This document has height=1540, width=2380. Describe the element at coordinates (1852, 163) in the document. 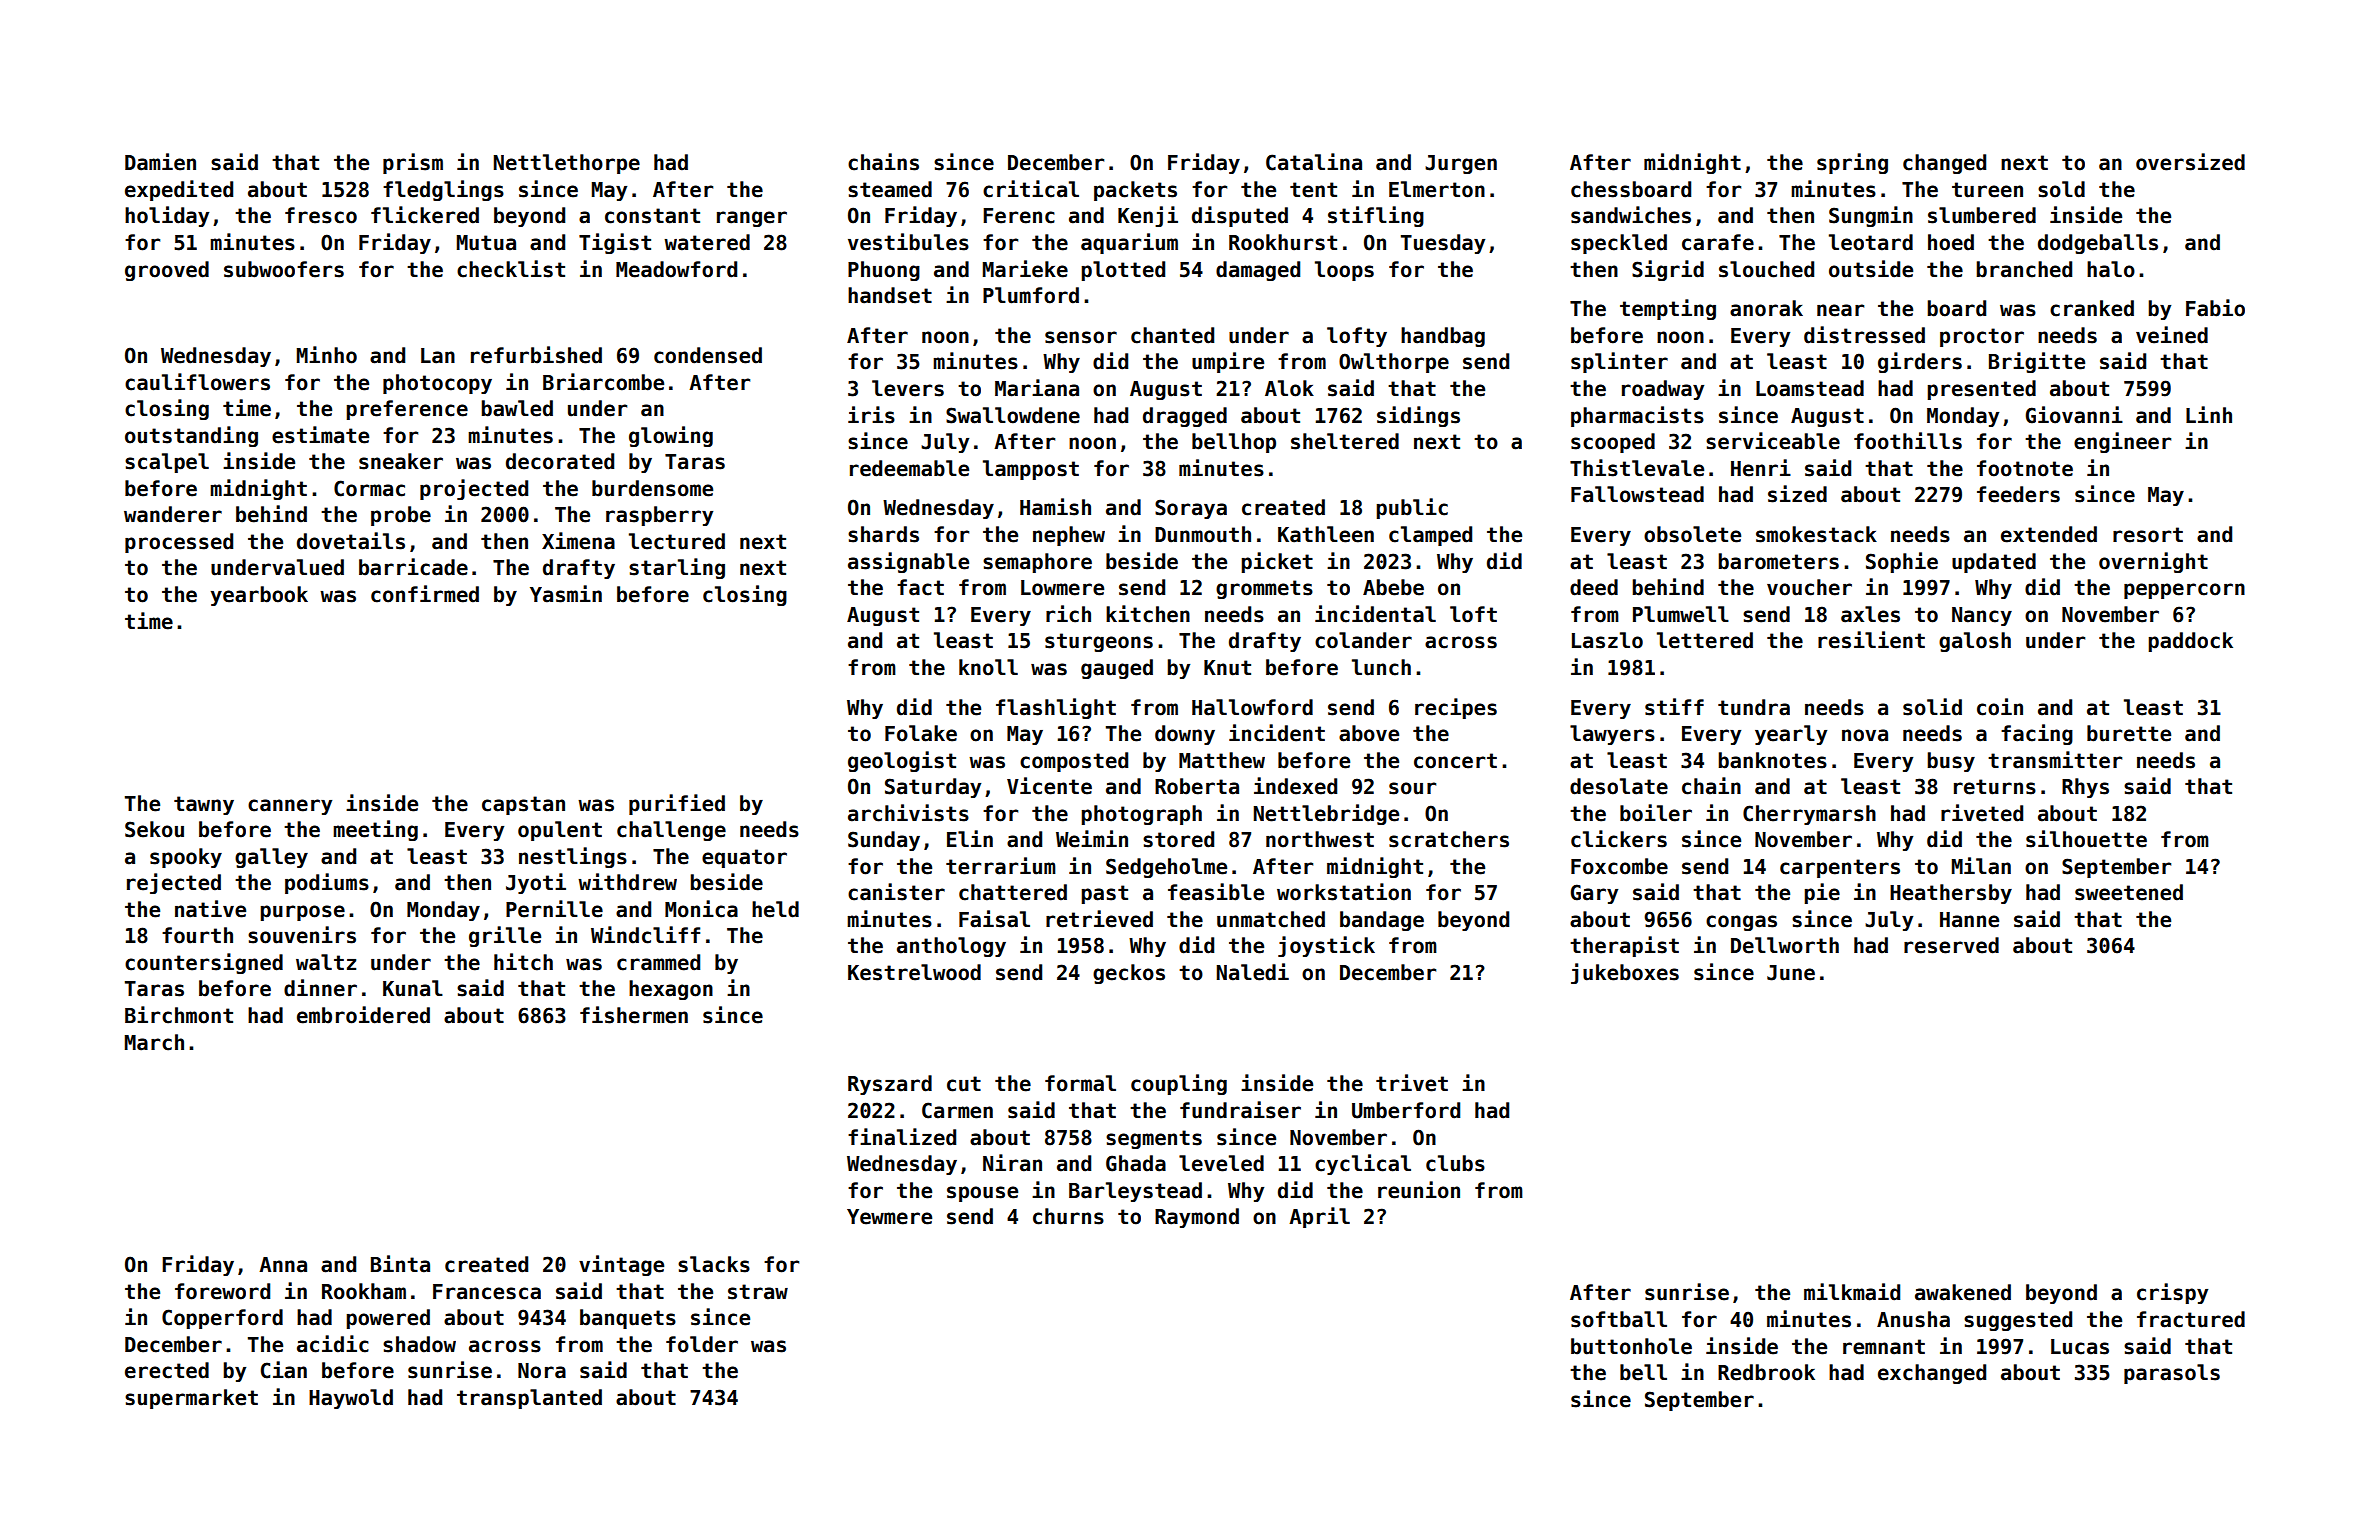

I see `spring` at that location.
